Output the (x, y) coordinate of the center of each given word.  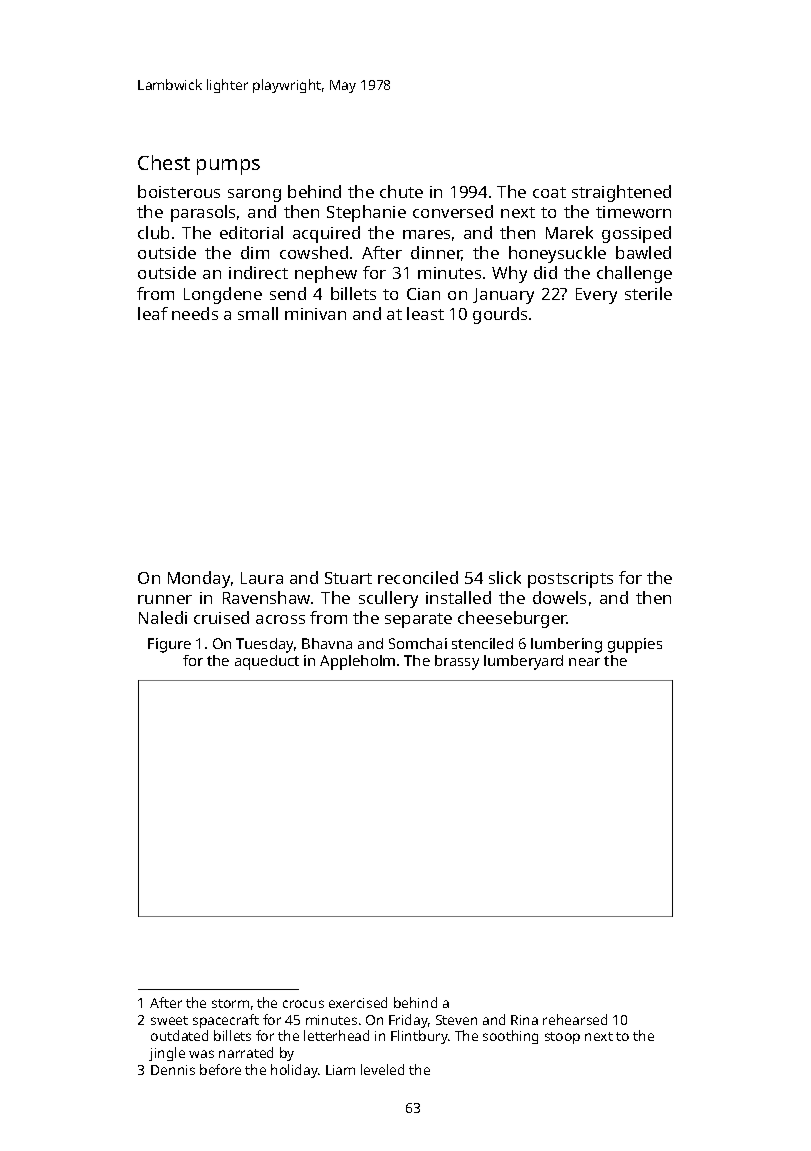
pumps (228, 167)
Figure (169, 645)
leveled (382, 1069)
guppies (635, 645)
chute (401, 191)
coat (549, 192)
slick (505, 577)
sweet (169, 1020)
